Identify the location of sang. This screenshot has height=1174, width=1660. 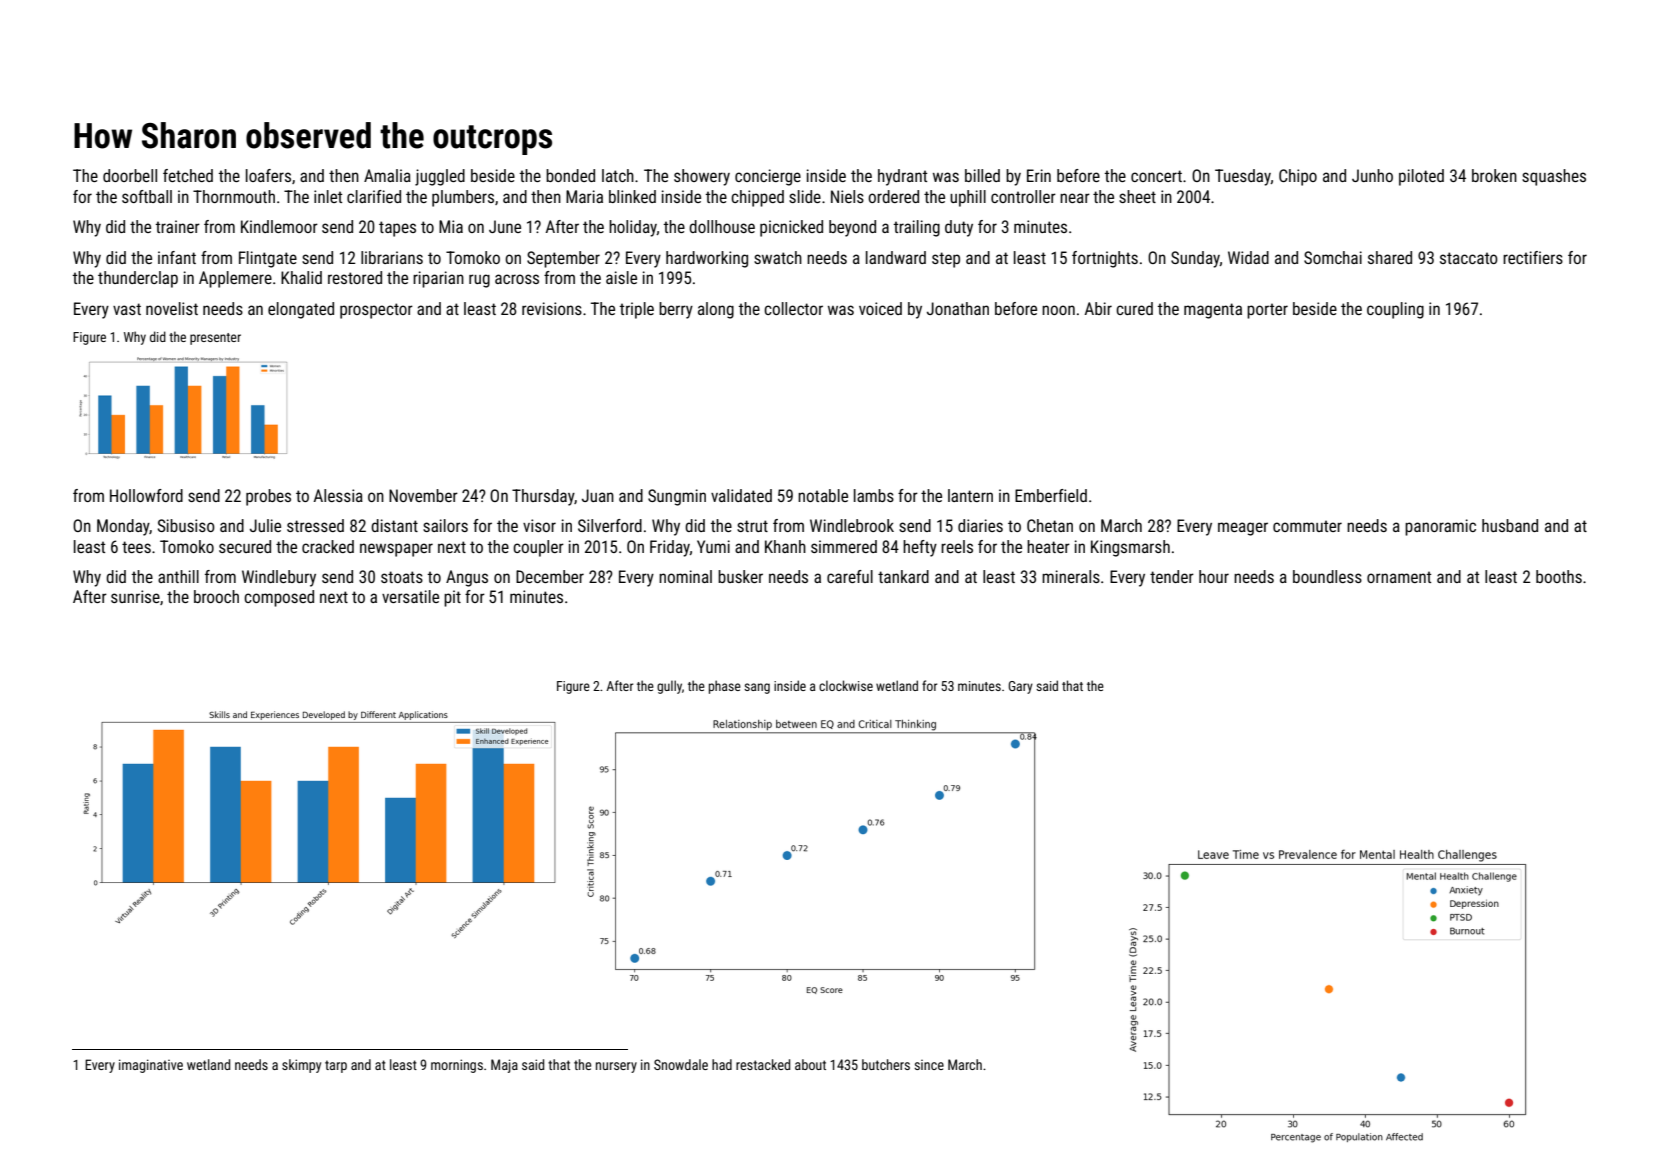
(757, 688).
